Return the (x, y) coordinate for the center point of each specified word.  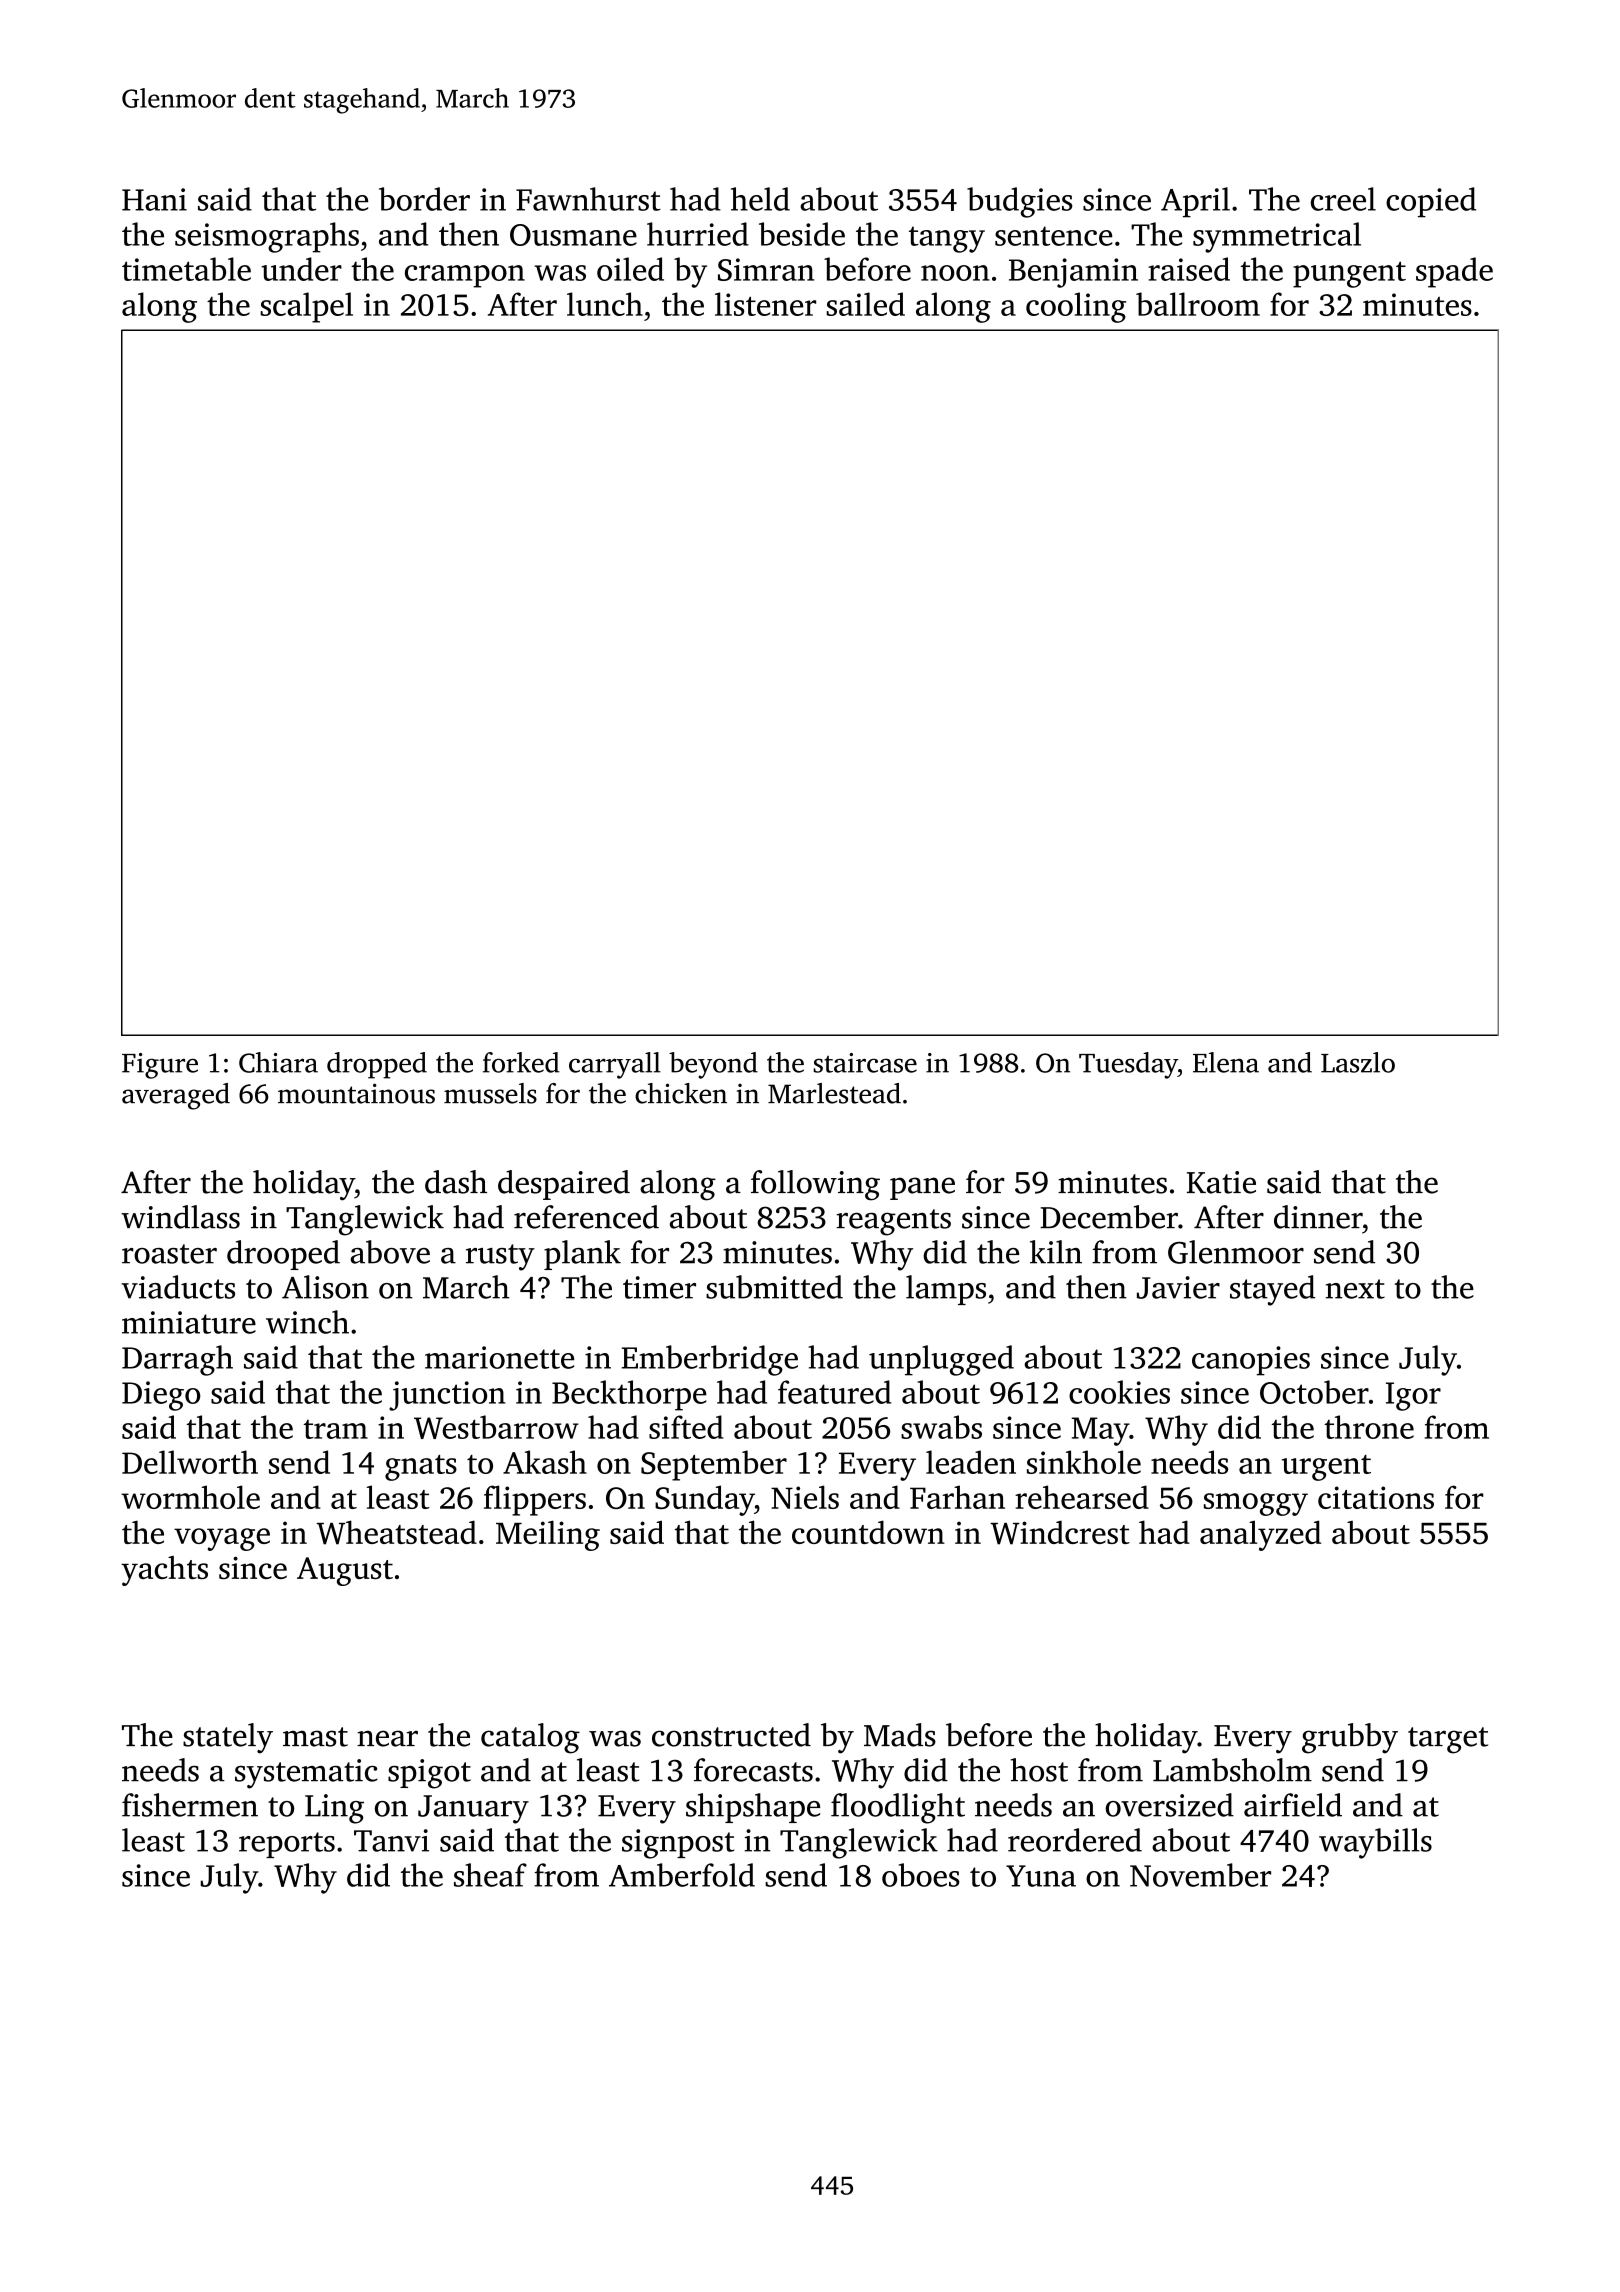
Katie (1221, 1182)
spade (1454, 272)
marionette (499, 1357)
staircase (865, 1063)
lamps (946, 1290)
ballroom (1198, 304)
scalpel (306, 307)
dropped (377, 1065)
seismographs (267, 237)
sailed (865, 304)
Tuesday (1128, 1065)
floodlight (898, 1808)
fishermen (190, 1805)
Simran (766, 269)
